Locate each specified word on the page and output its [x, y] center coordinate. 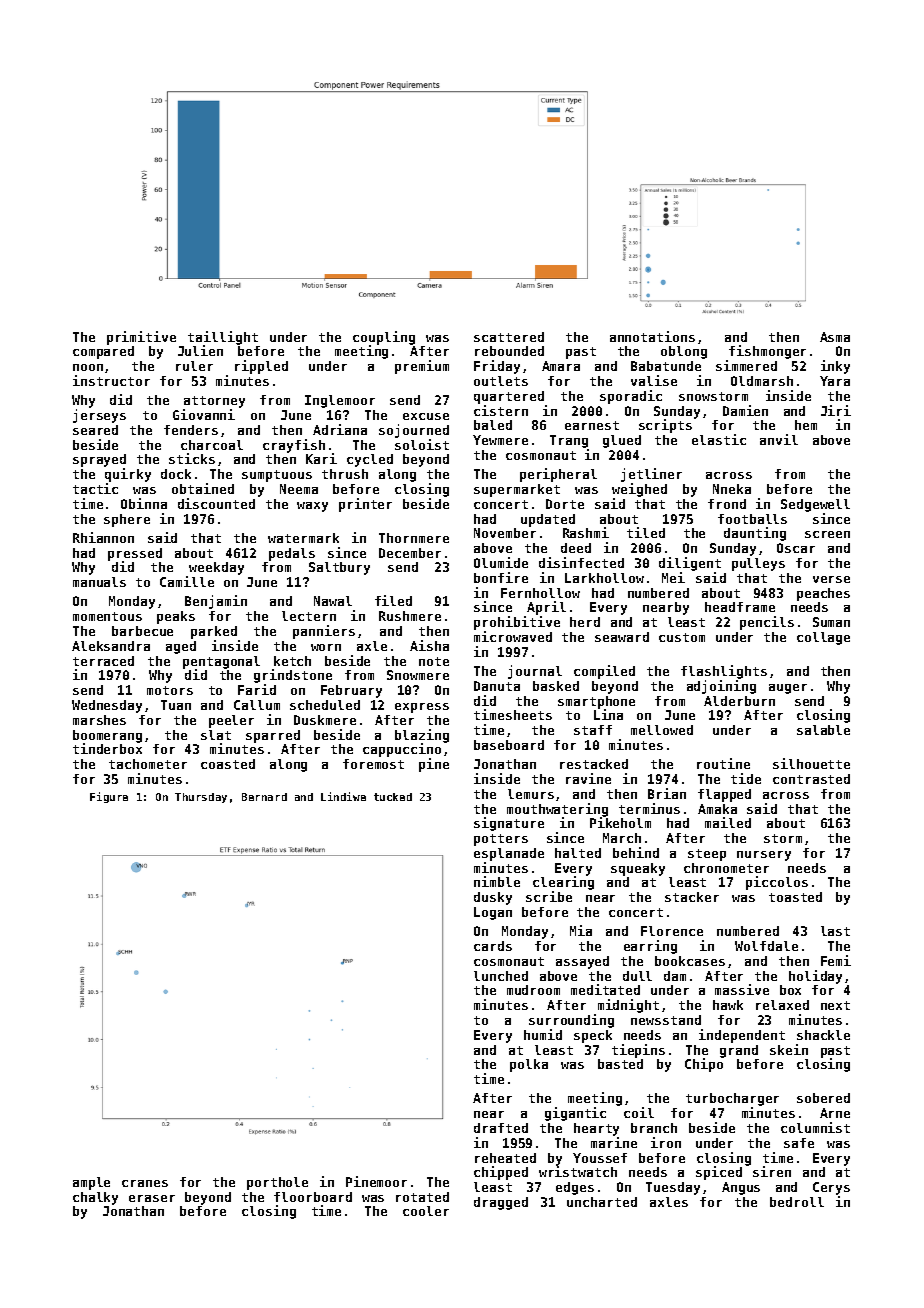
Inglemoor [340, 401]
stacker [692, 897]
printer [365, 505]
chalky [95, 1198]
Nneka [732, 489]
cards [493, 946]
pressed [135, 555]
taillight [223, 338]
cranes [145, 1183]
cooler [426, 1211]
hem [806, 425]
